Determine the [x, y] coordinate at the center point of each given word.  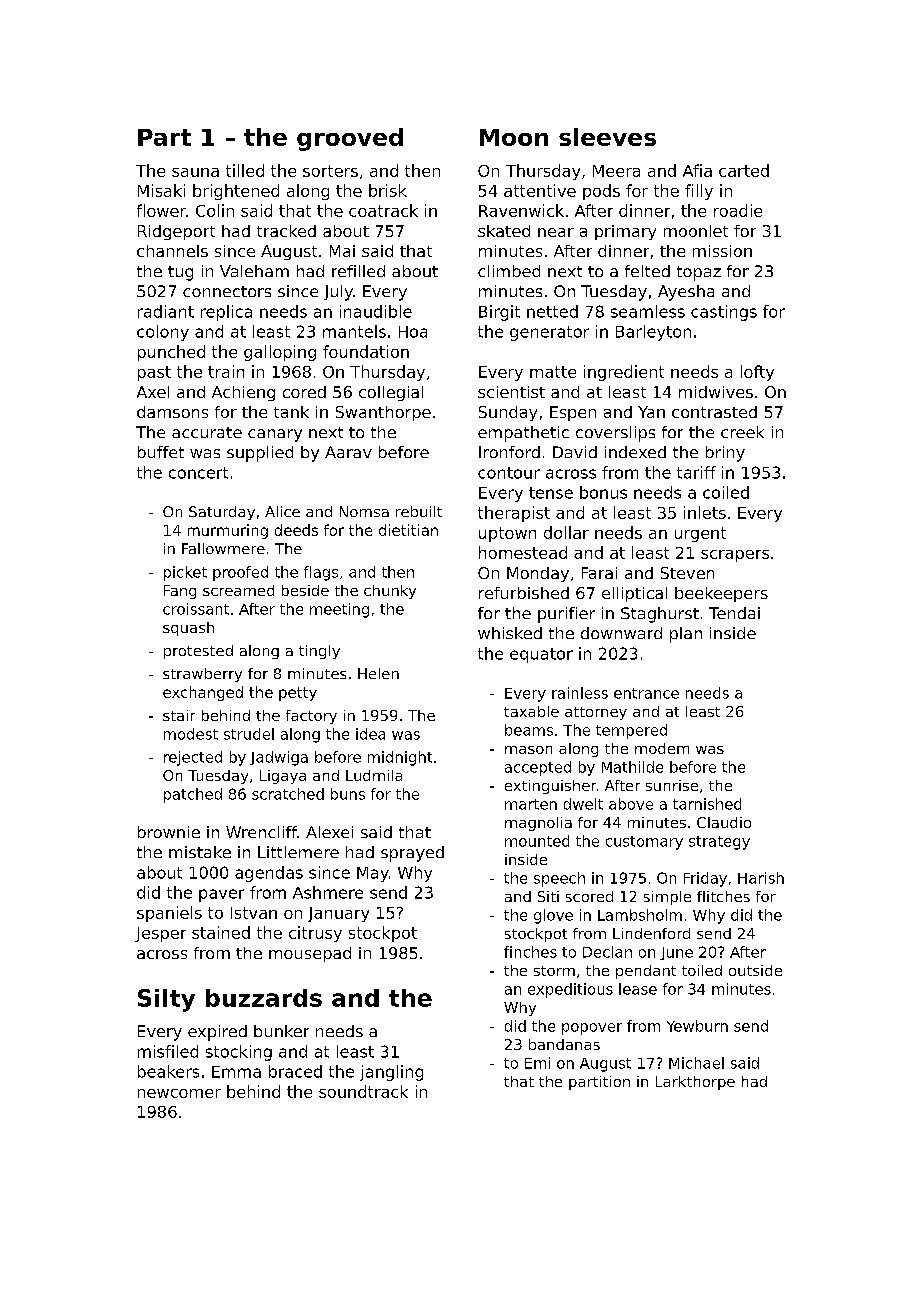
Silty [166, 1000]
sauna [195, 172]
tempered [631, 731]
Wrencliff [261, 832]
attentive [540, 190]
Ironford [509, 452]
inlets [705, 512]
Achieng [243, 393]
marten [531, 804]
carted [744, 170]
